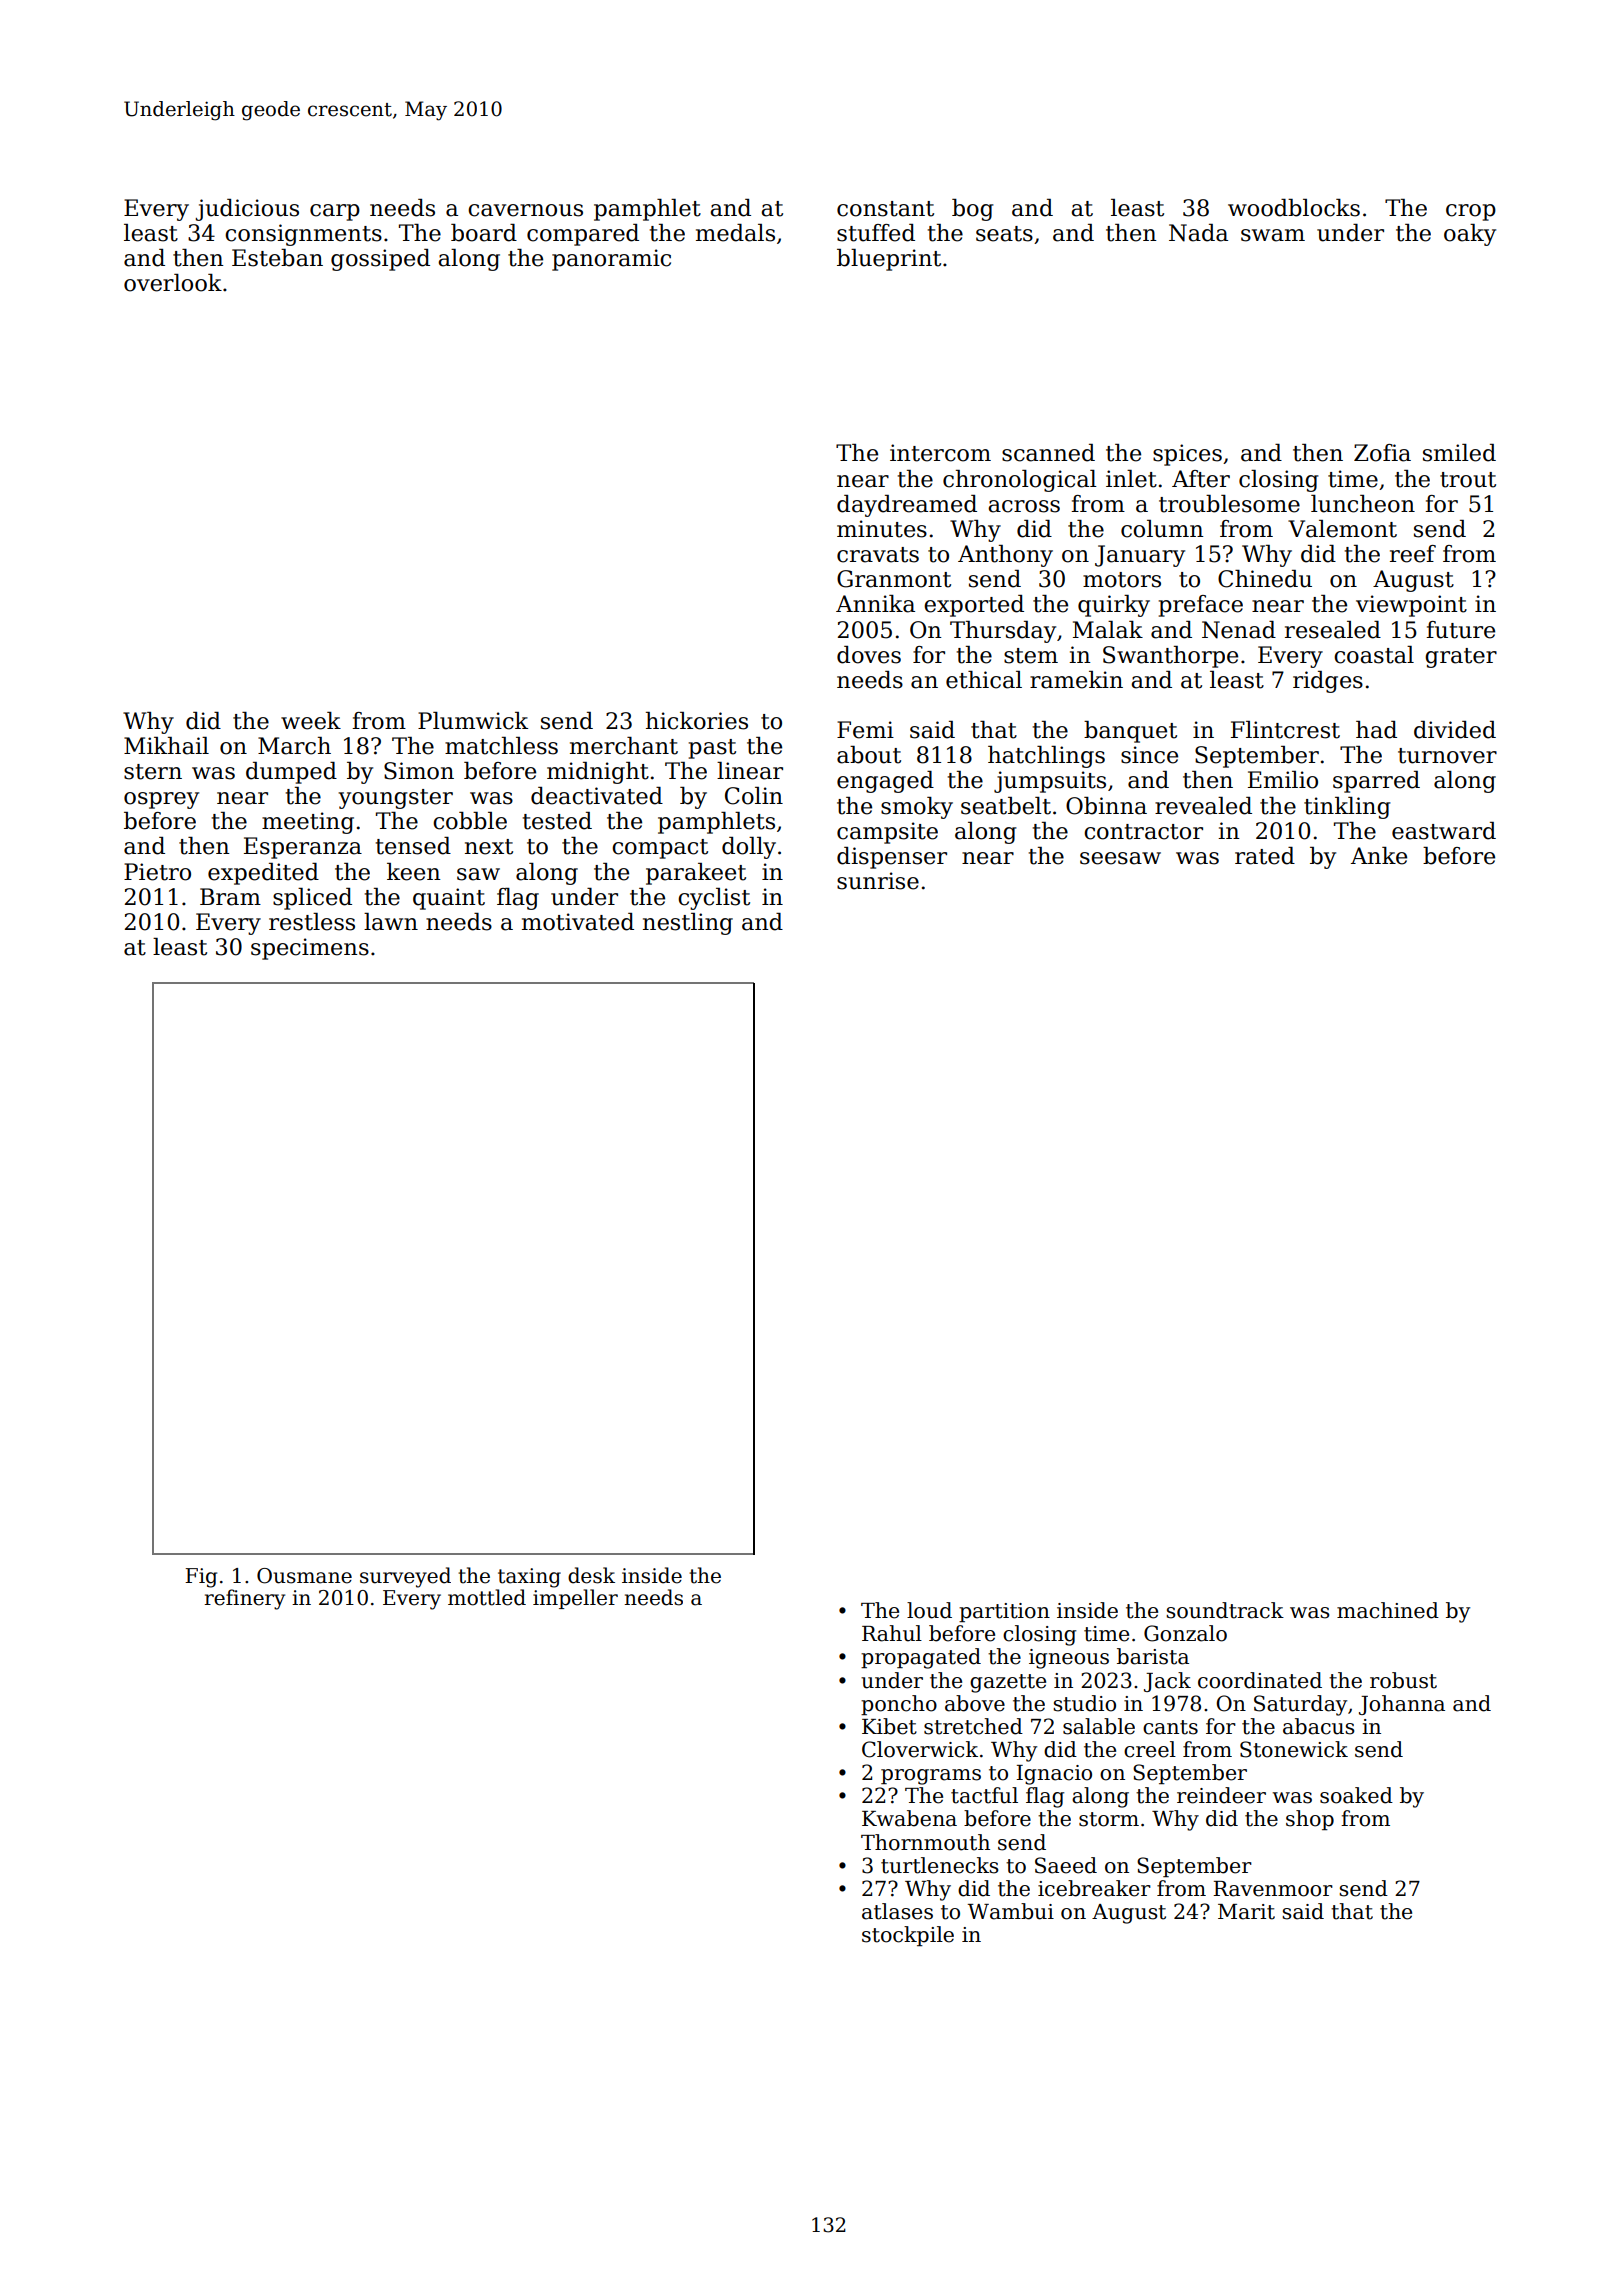  Describe the element at coordinates (245, 1599) in the screenshot. I see `refinery` at that location.
